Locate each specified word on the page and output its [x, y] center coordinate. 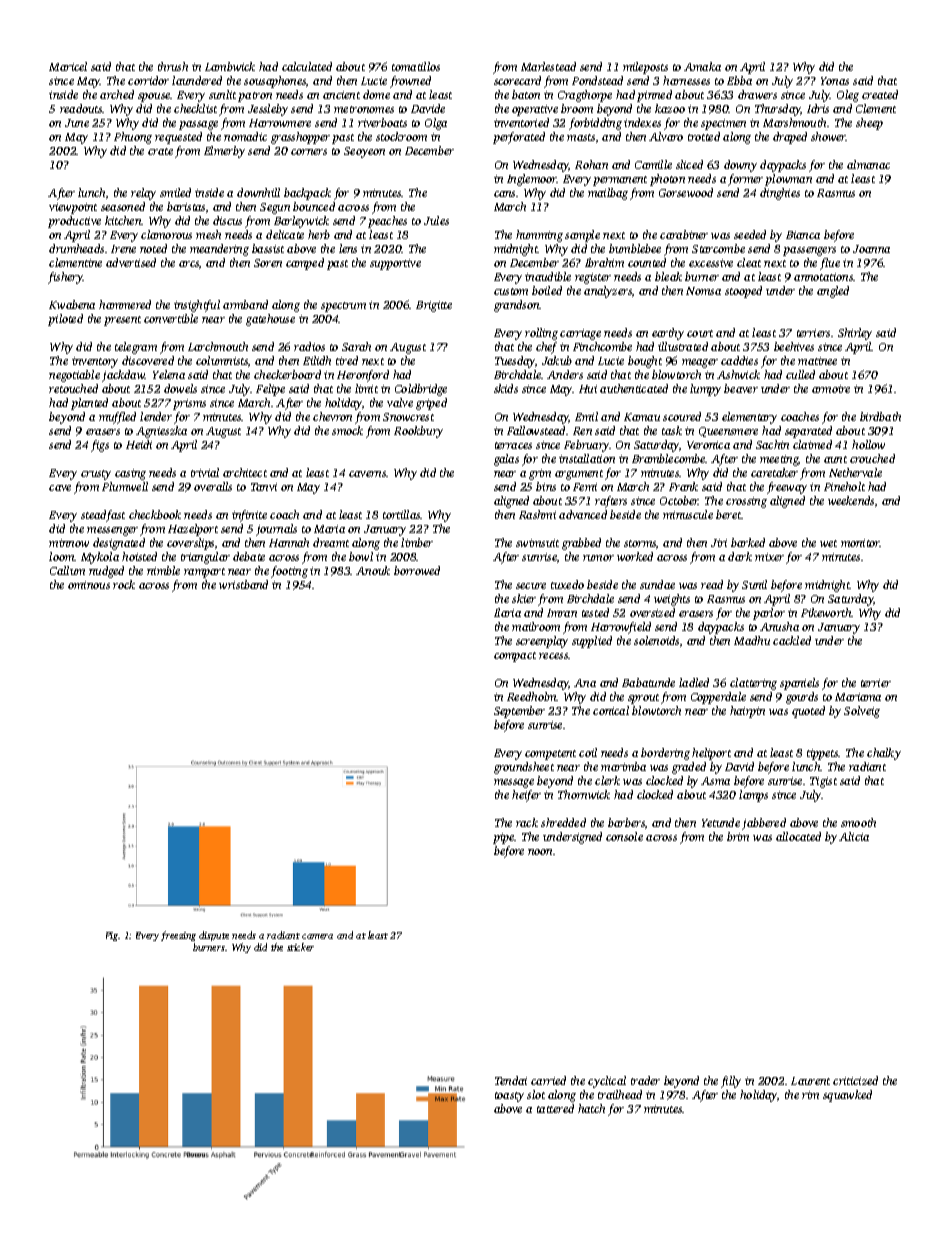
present [122, 321]
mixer [769, 557]
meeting [779, 460]
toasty [509, 1097]
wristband [243, 584]
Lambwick [230, 66]
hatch [591, 1108]
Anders [565, 374]
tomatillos [416, 66]
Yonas [835, 81]
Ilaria [507, 612]
